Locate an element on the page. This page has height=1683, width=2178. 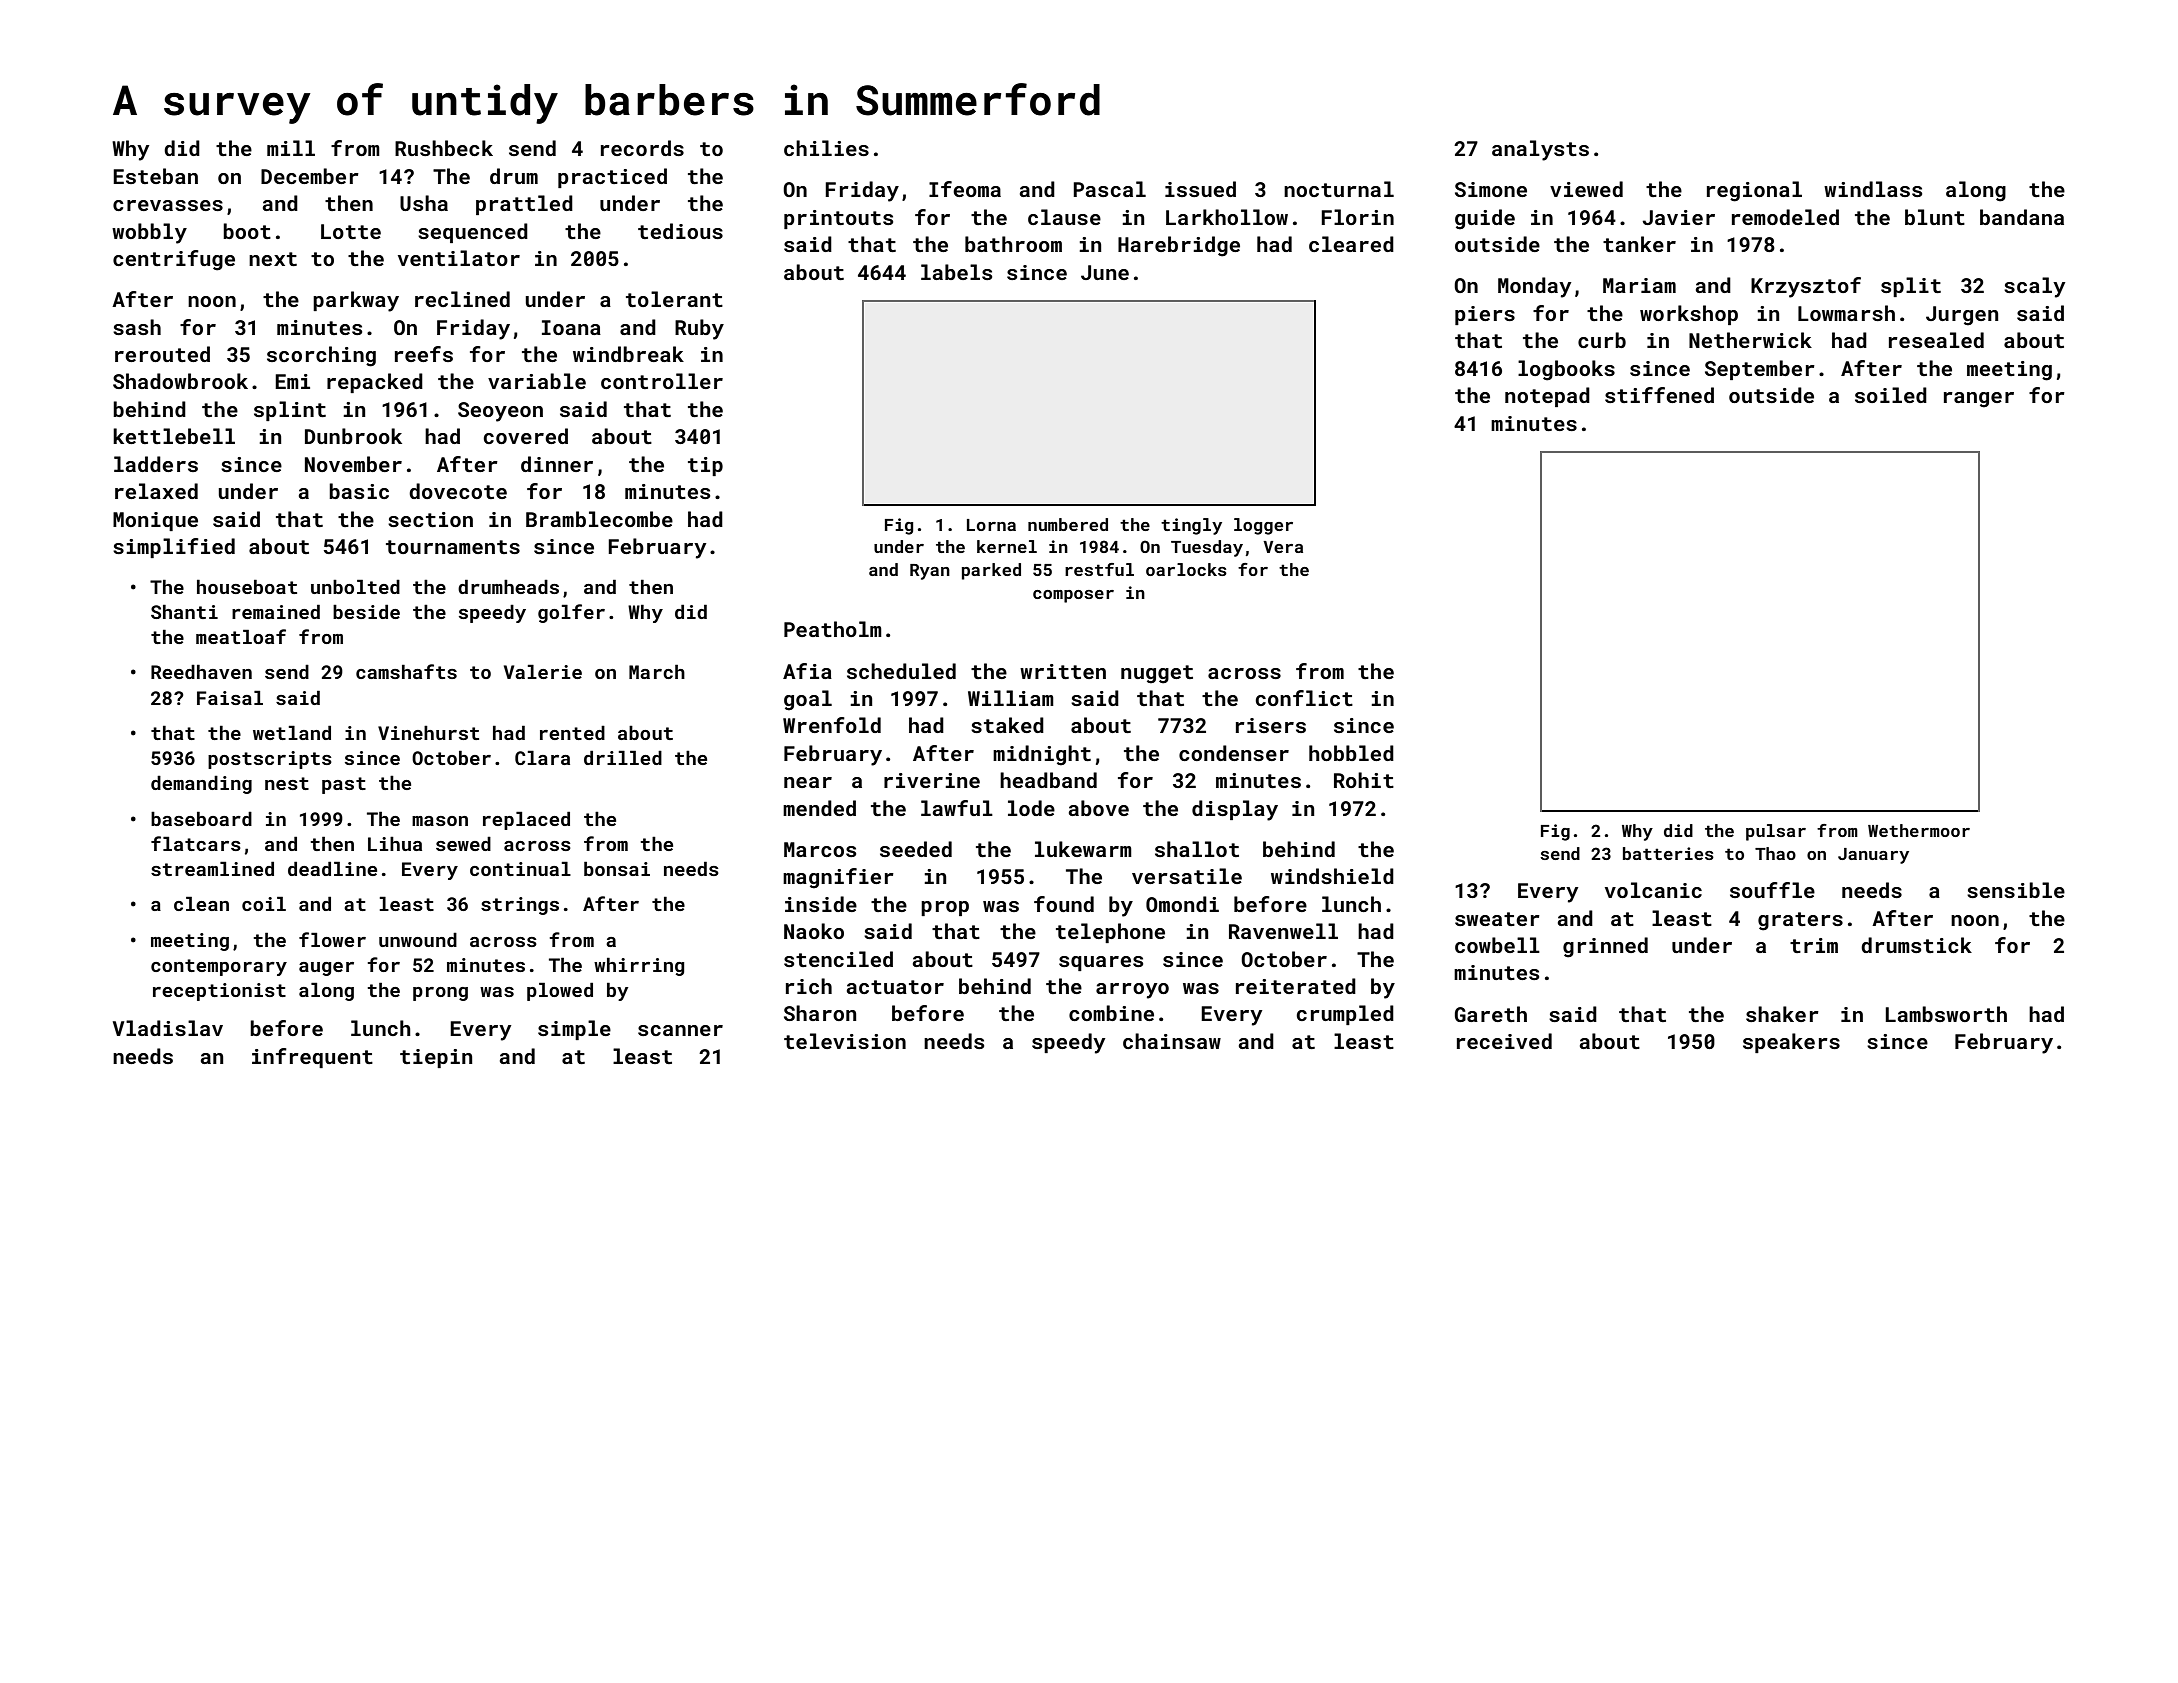
Reedhaven is located at coordinates (201, 671).
